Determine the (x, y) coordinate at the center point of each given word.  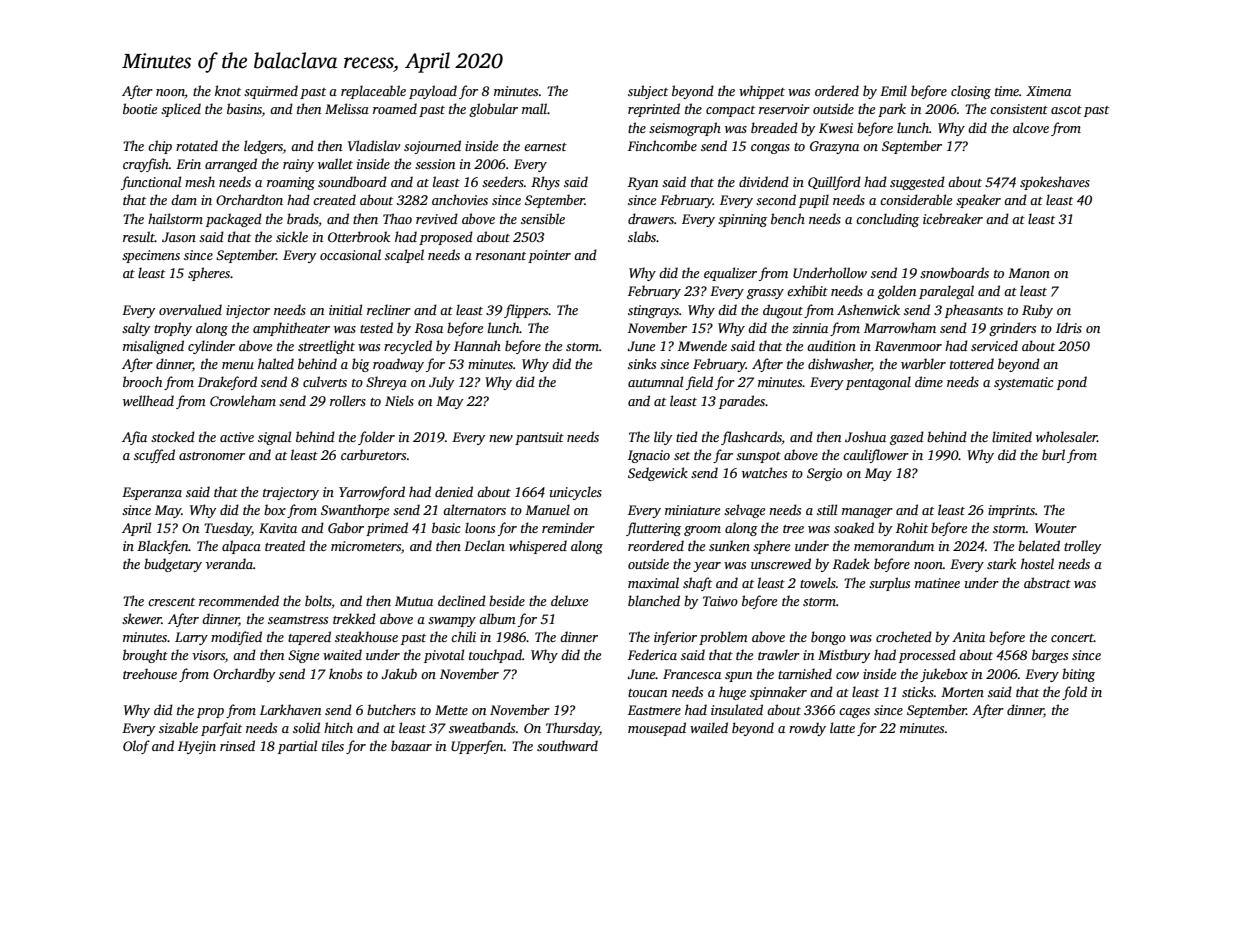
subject (648, 92)
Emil (893, 90)
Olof (136, 747)
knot (228, 90)
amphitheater (291, 329)
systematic (1023, 383)
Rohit (912, 527)
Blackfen (163, 547)
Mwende (702, 345)
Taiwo (720, 601)
